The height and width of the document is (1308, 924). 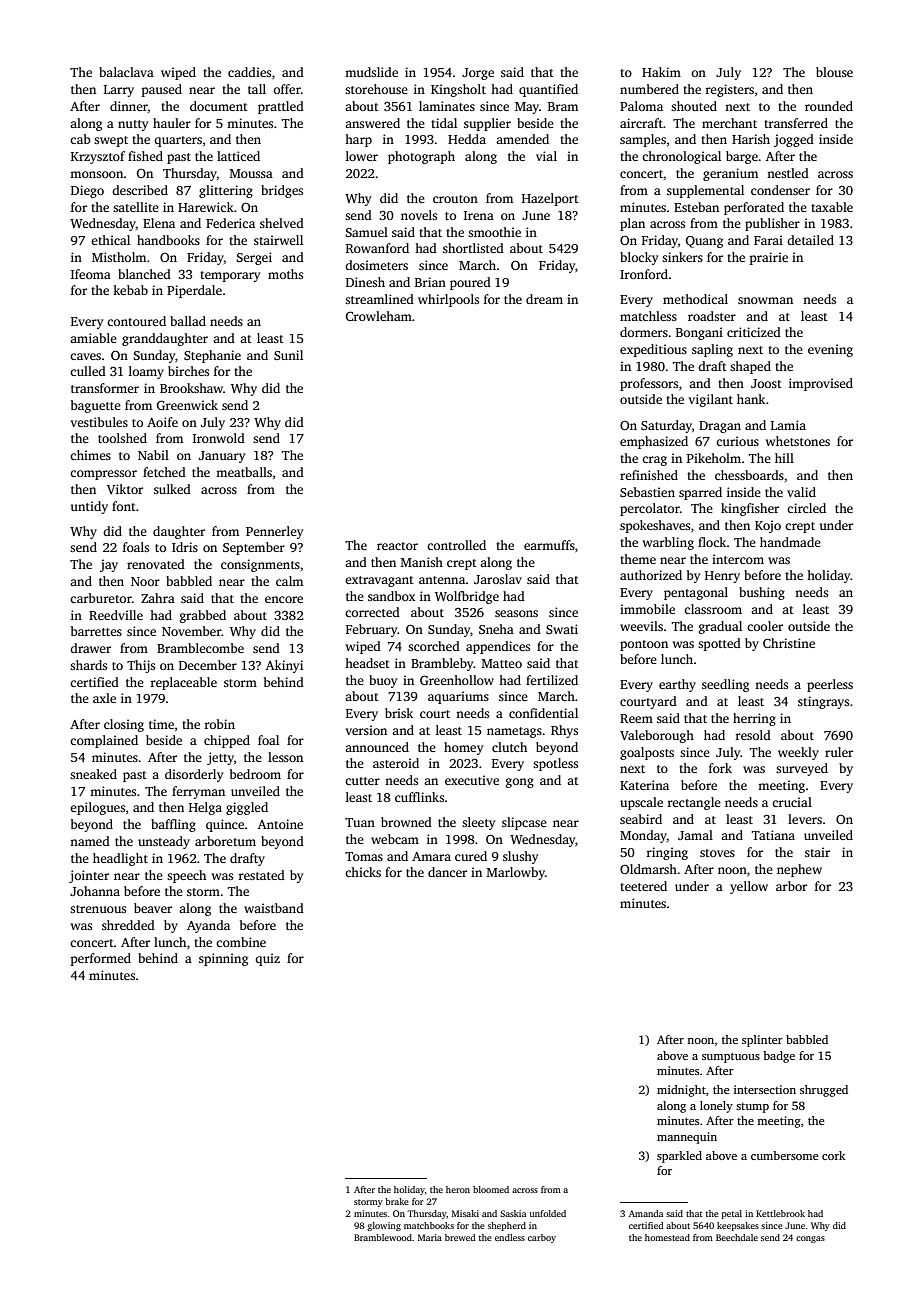 I want to click on theme, so click(x=638, y=559).
